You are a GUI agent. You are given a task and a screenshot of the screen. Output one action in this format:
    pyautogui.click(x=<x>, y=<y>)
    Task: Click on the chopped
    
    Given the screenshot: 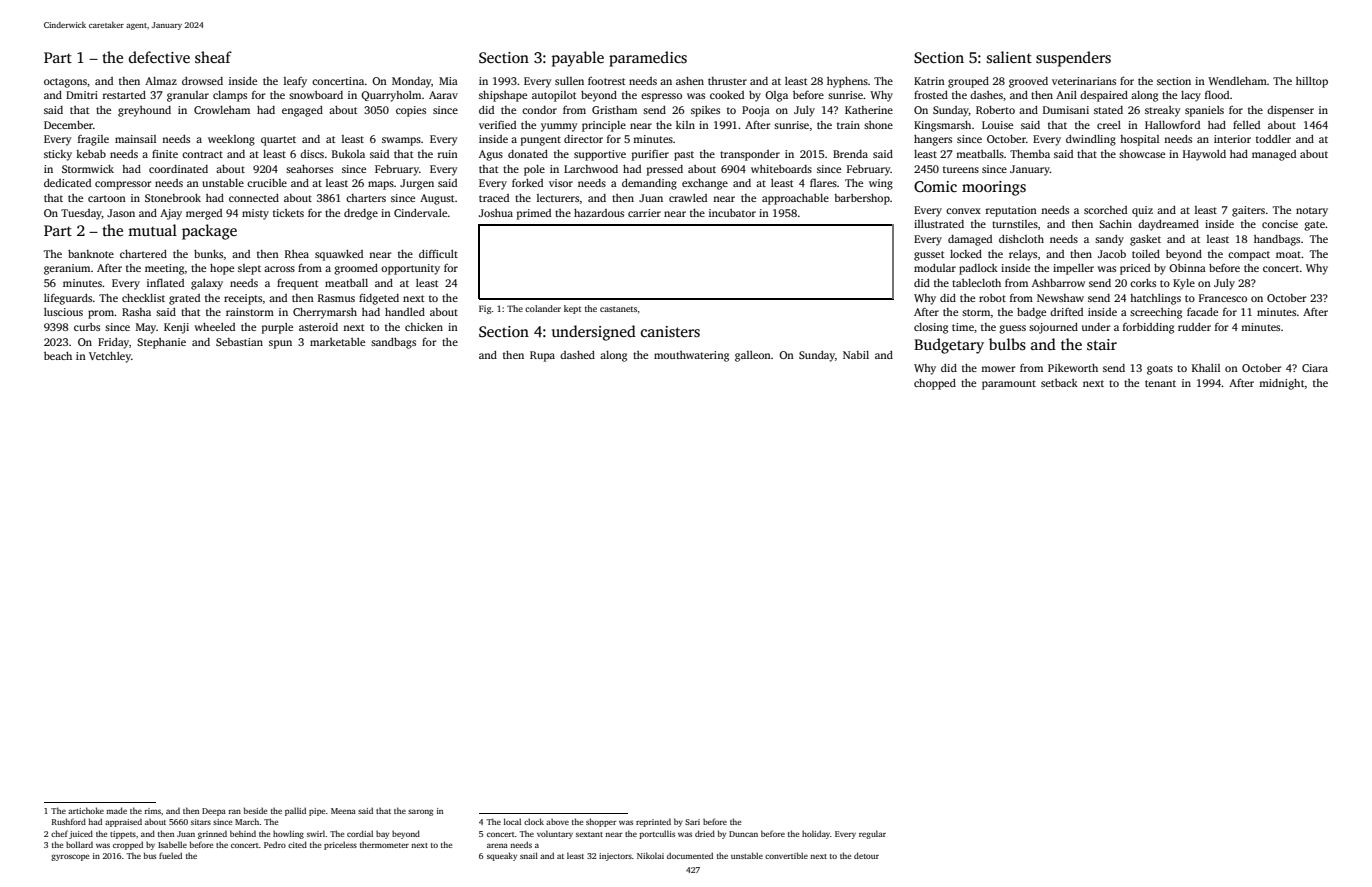 What is the action you would take?
    pyautogui.click(x=935, y=384)
